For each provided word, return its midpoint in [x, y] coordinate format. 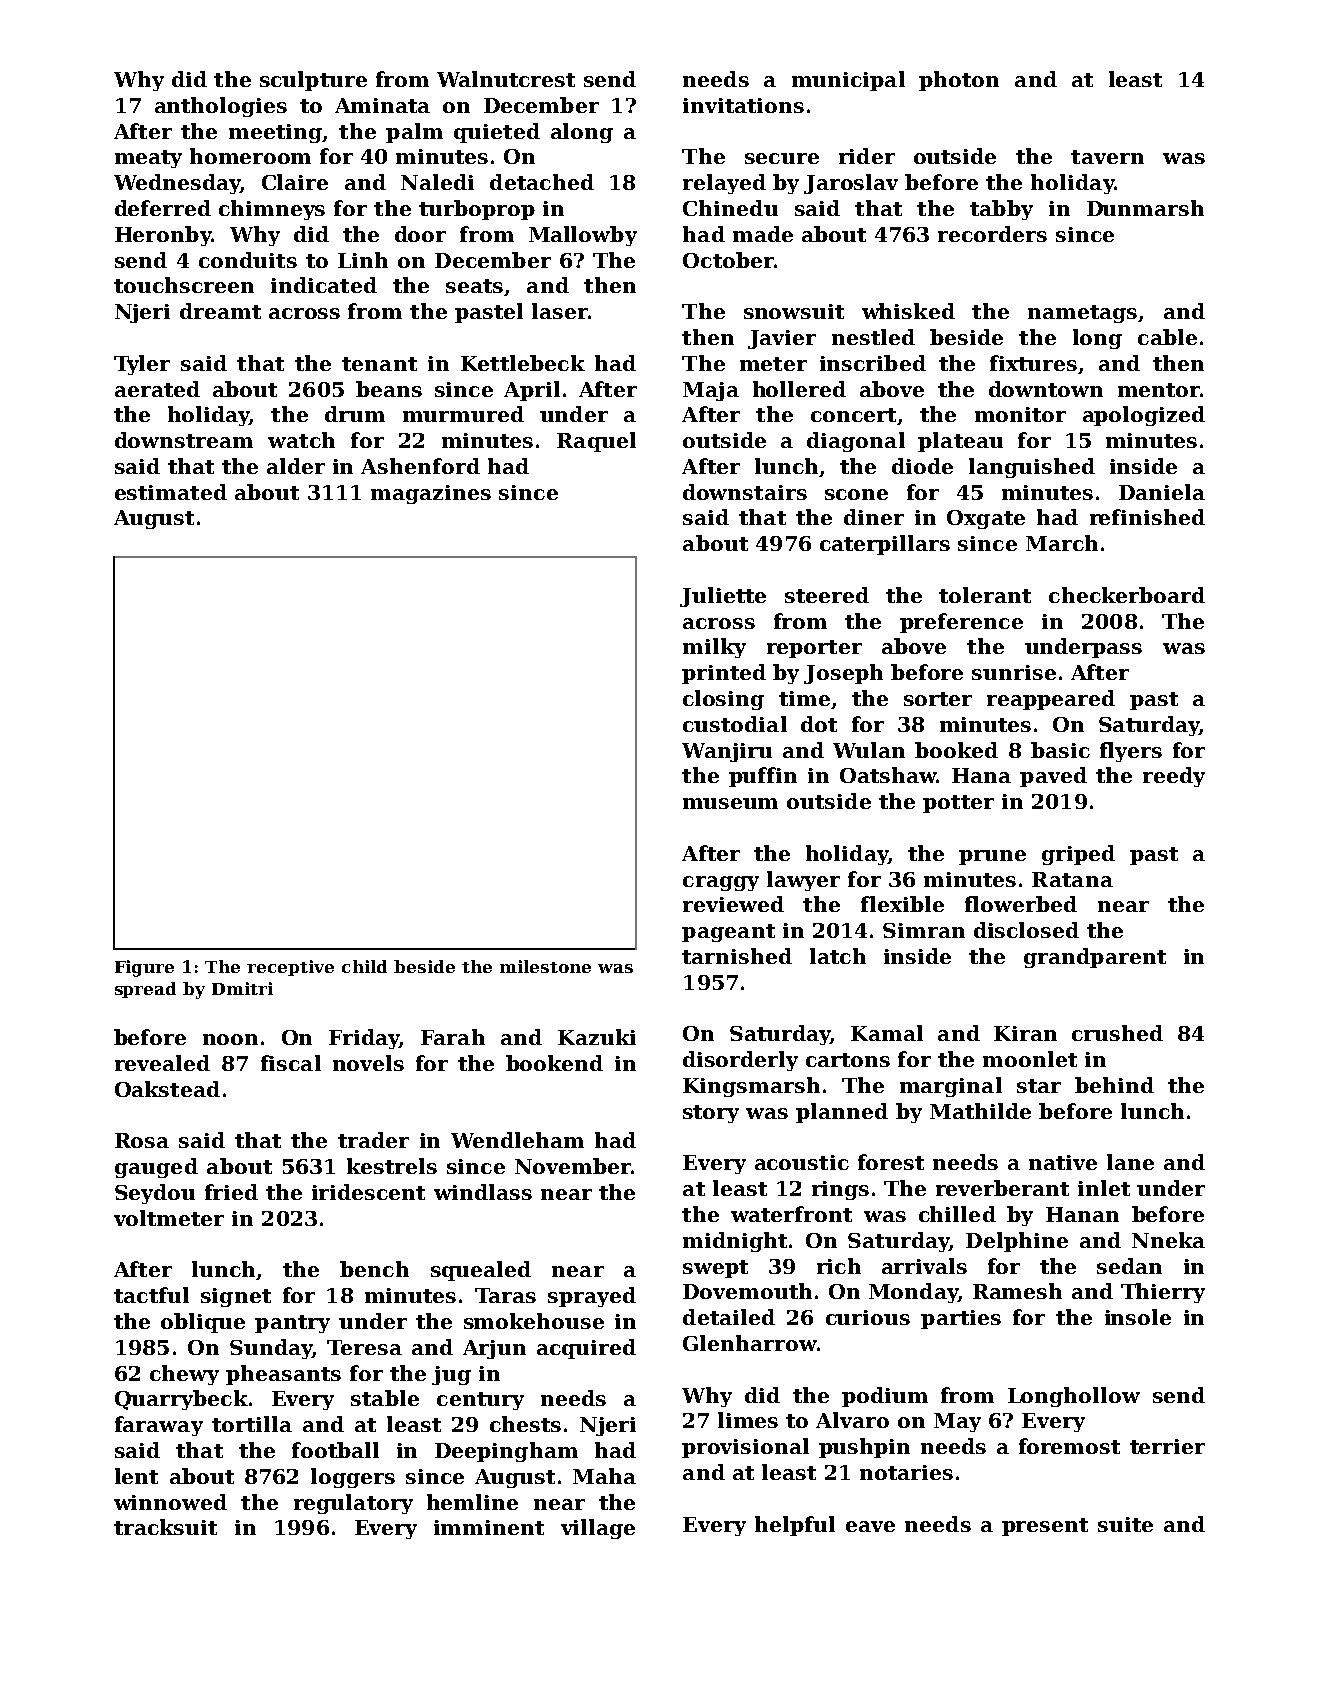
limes [748, 1420]
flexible [902, 904]
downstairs [745, 492]
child [364, 966]
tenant [379, 364]
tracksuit [165, 1527]
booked [956, 750]
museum [730, 803]
